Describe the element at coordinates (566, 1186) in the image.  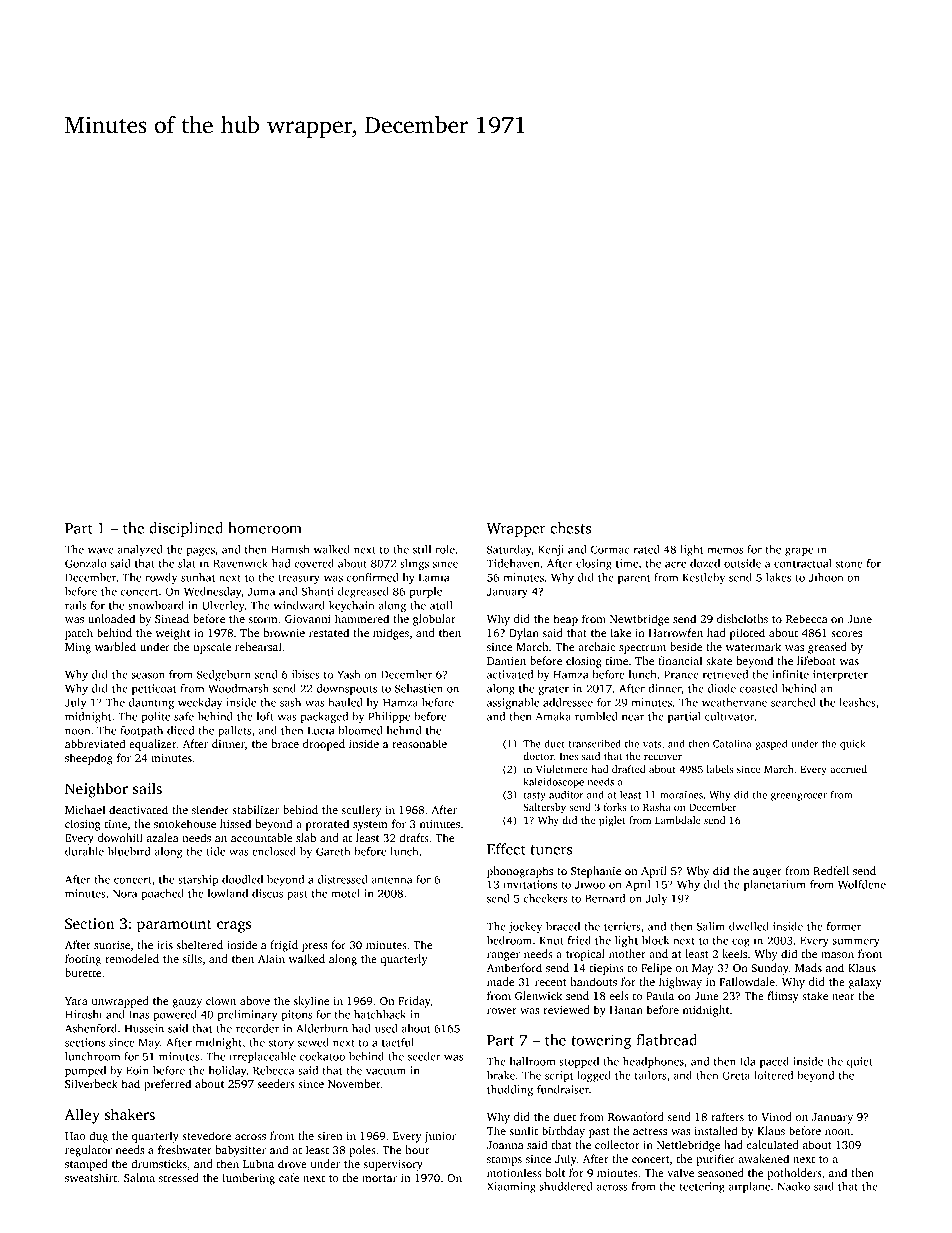
I see `shuddered` at that location.
